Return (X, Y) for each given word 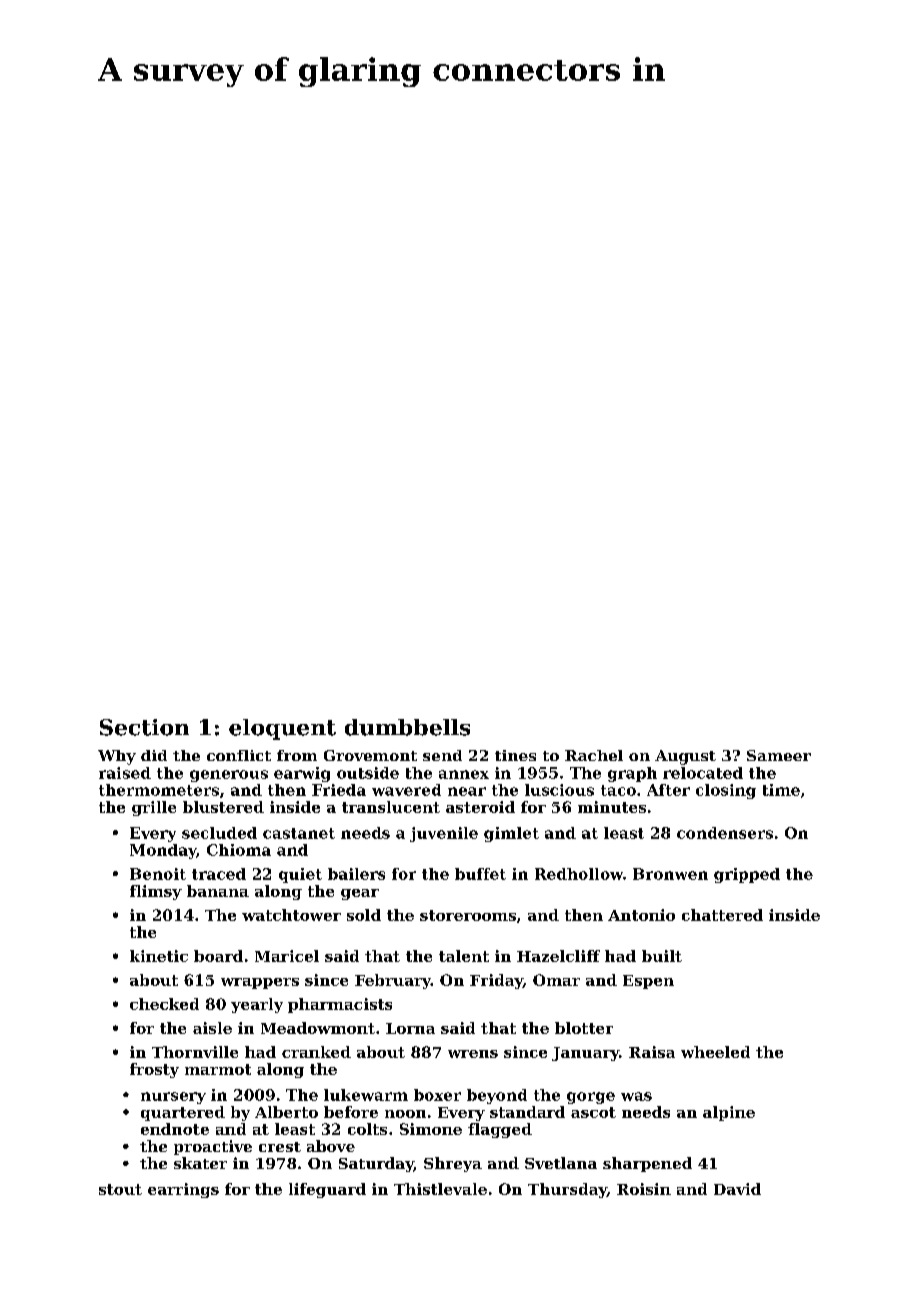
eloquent (282, 729)
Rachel (594, 755)
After (668, 790)
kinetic (159, 956)
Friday (496, 981)
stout (120, 1189)
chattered (722, 915)
